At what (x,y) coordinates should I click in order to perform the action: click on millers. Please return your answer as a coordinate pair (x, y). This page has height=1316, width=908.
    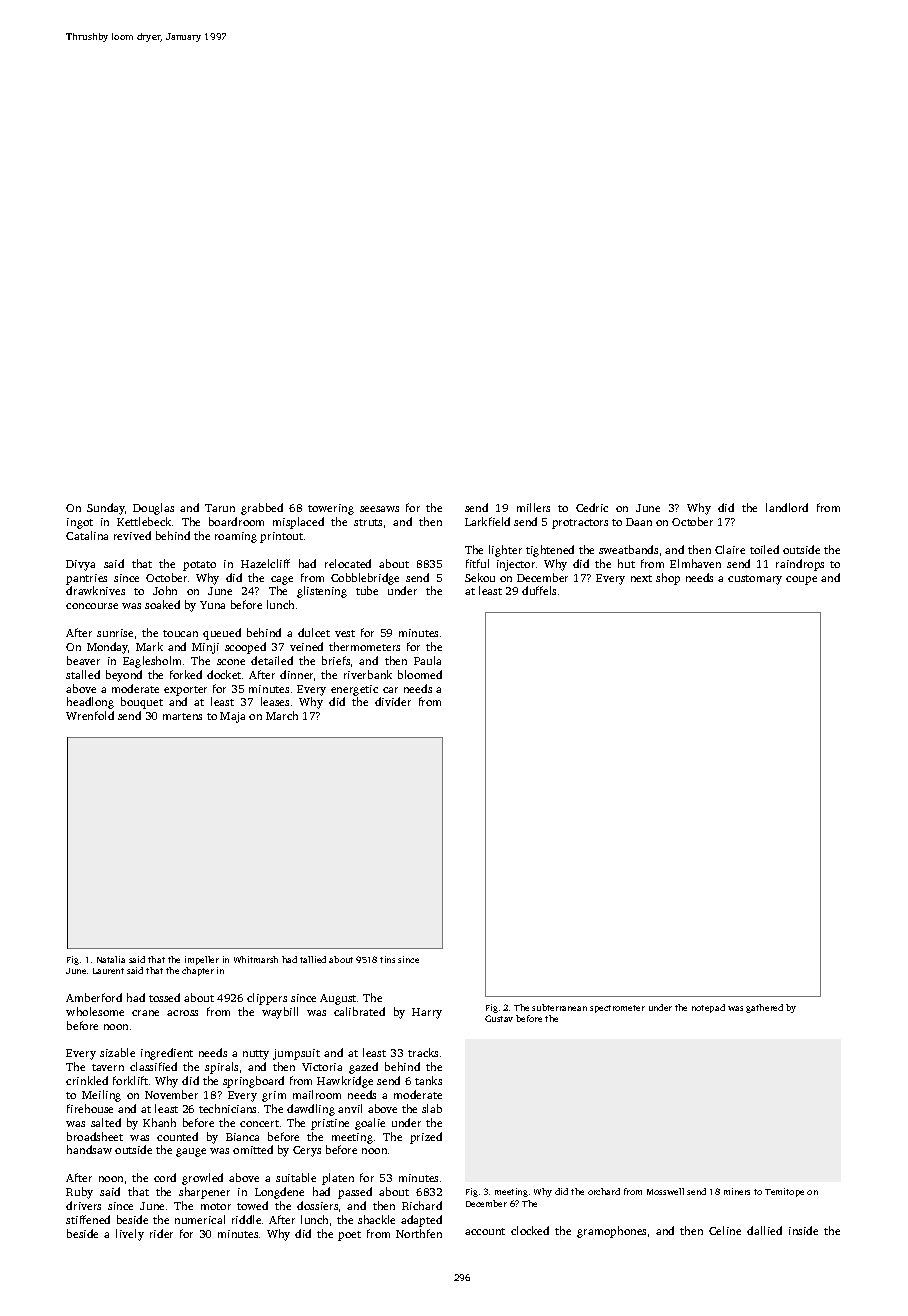
    Looking at the image, I should click on (533, 507).
